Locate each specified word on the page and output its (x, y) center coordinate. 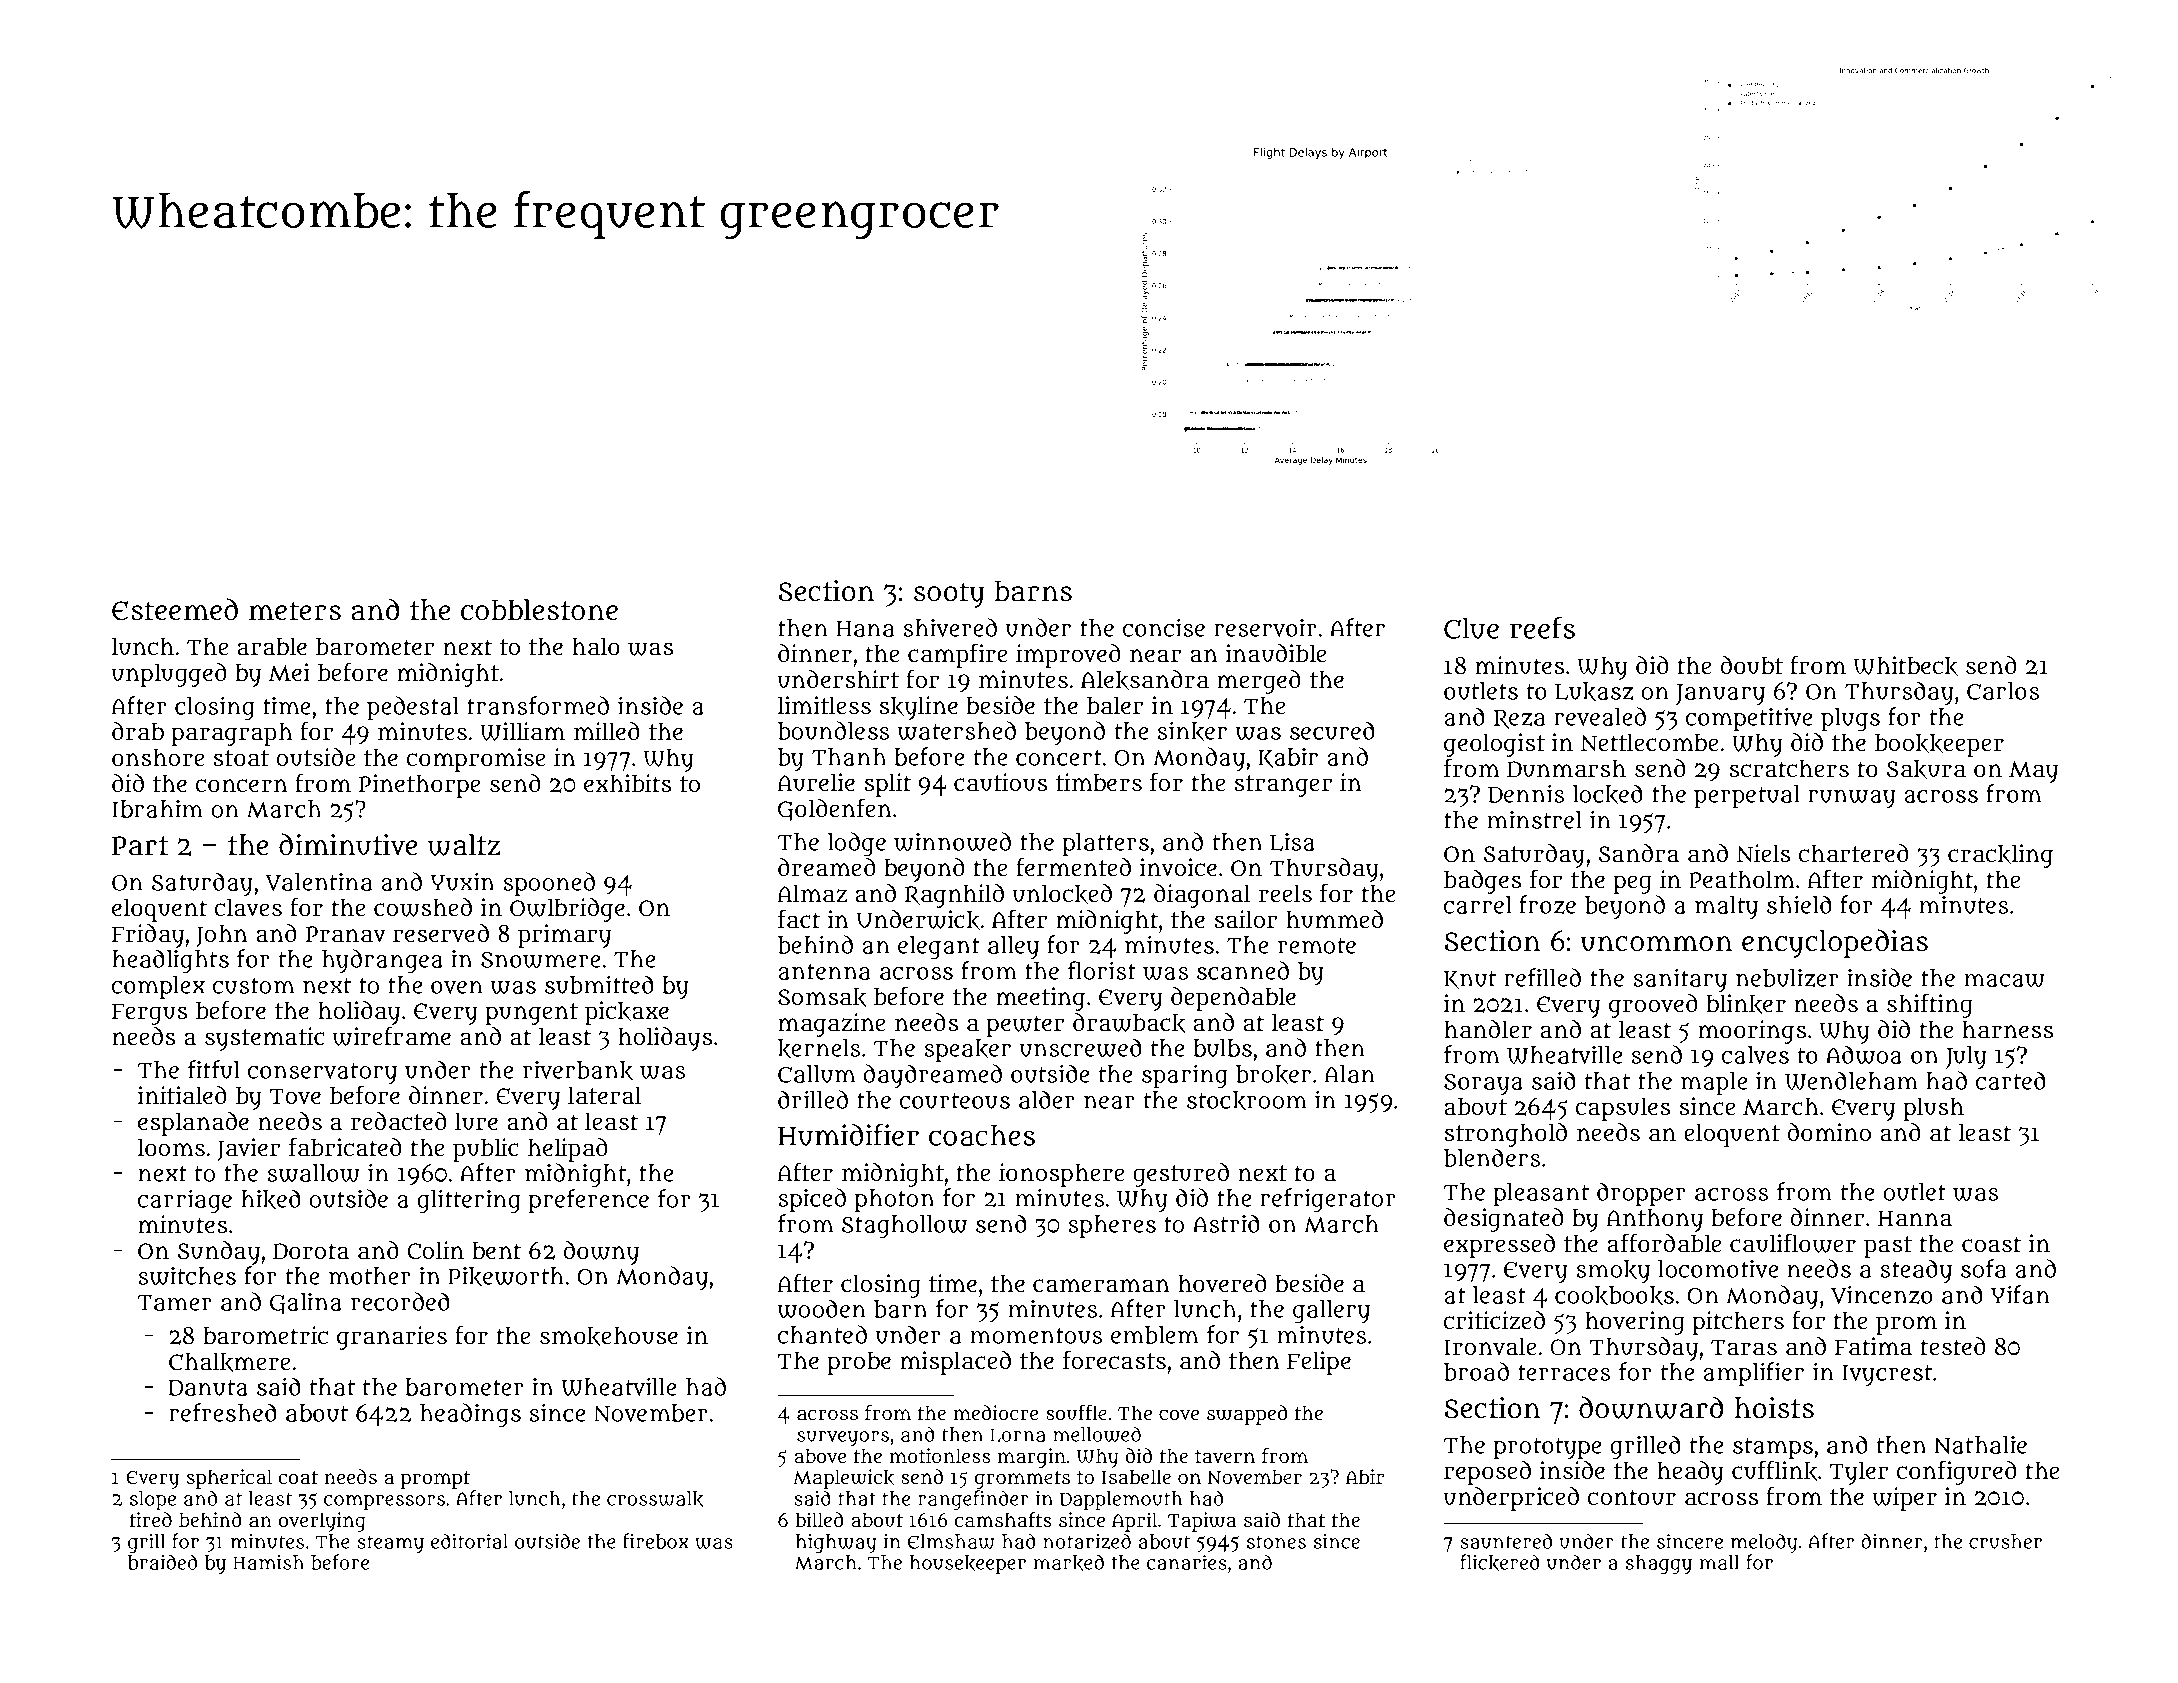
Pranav (346, 934)
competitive (1749, 719)
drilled (813, 1099)
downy (601, 1253)
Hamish (268, 1562)
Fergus (149, 1014)
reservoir (1265, 628)
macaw (2004, 980)
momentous (1036, 1336)
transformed (538, 705)
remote (1317, 946)
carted (2011, 1080)
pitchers (1738, 1323)
